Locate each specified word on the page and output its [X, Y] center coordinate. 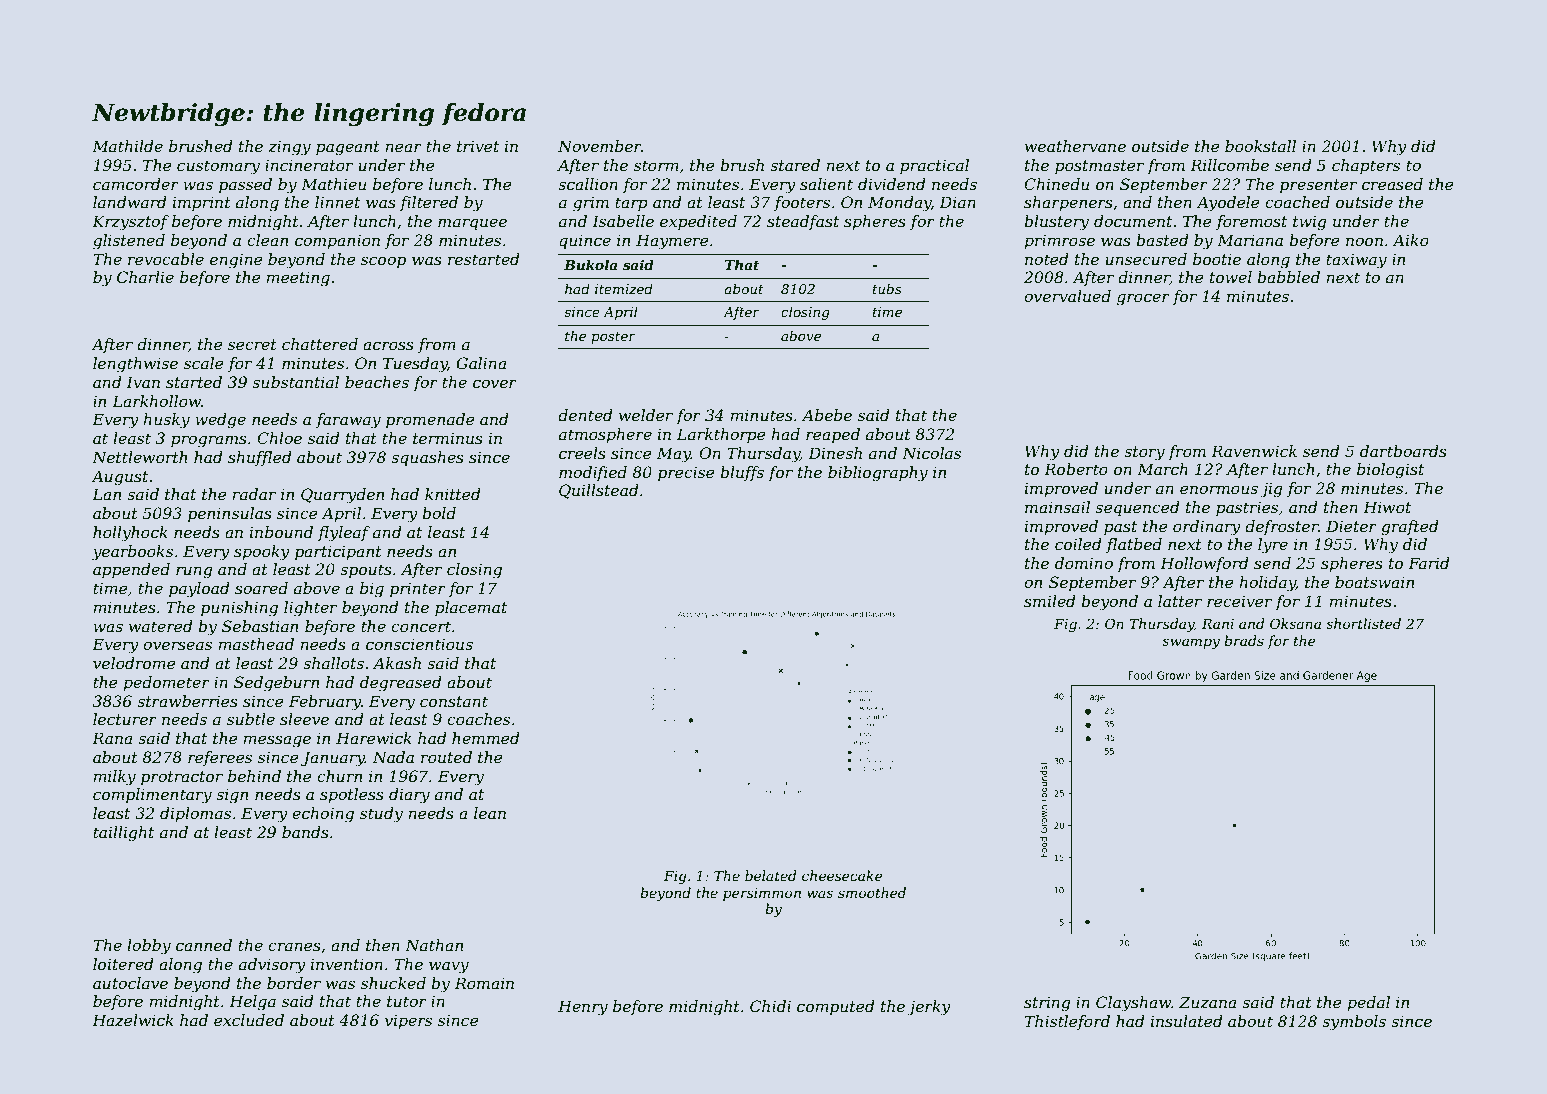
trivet [478, 146]
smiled [1050, 601]
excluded [249, 1020]
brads [1244, 640]
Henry [583, 1008]
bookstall [1260, 146]
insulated [1187, 1021]
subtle [251, 719]
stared [795, 165]
